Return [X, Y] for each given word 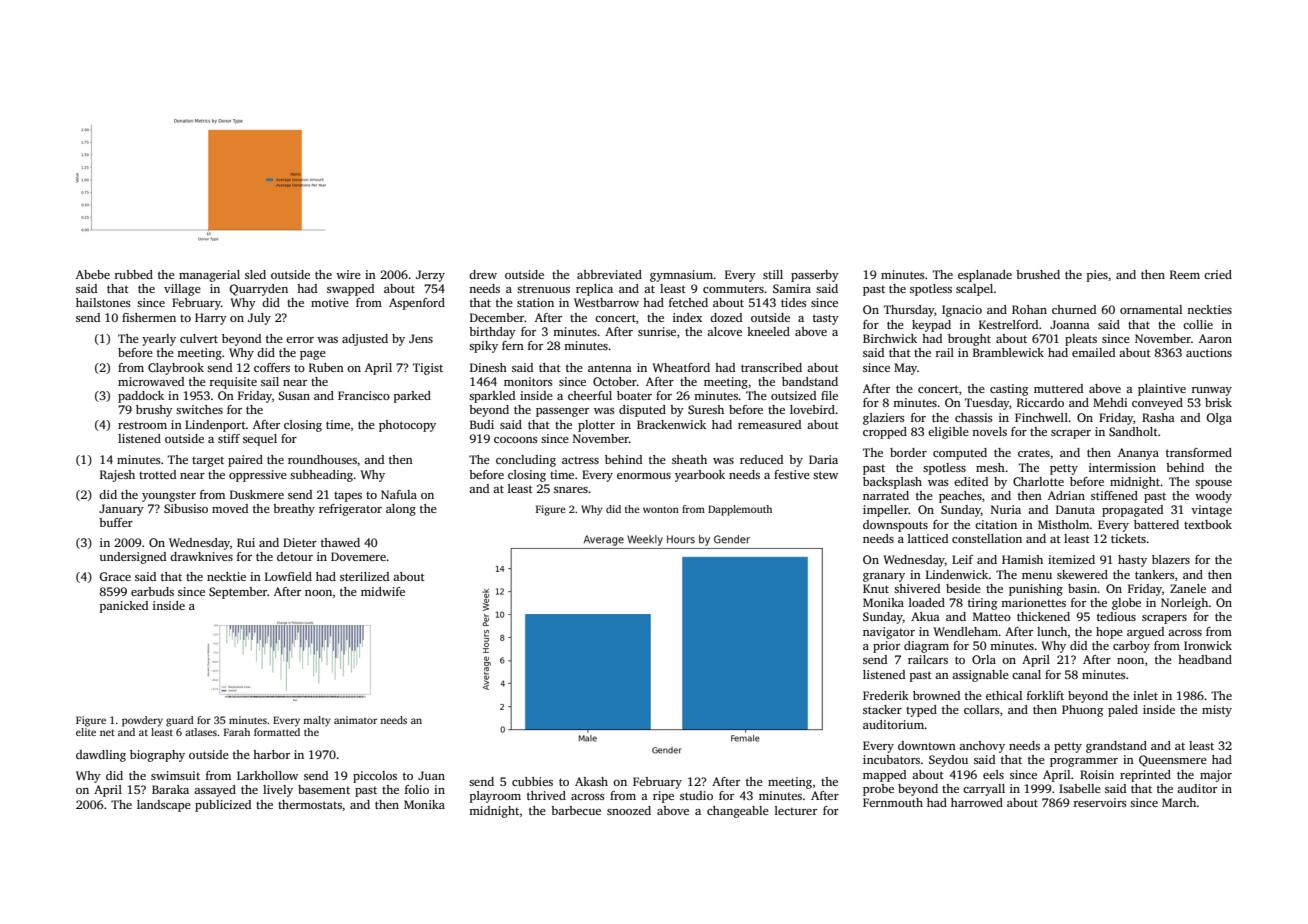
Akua [925, 616]
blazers [1171, 559]
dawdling [101, 756]
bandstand [810, 381]
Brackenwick [671, 424]
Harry [211, 319]
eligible [948, 433]
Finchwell [1041, 417]
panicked [124, 607]
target [208, 462]
